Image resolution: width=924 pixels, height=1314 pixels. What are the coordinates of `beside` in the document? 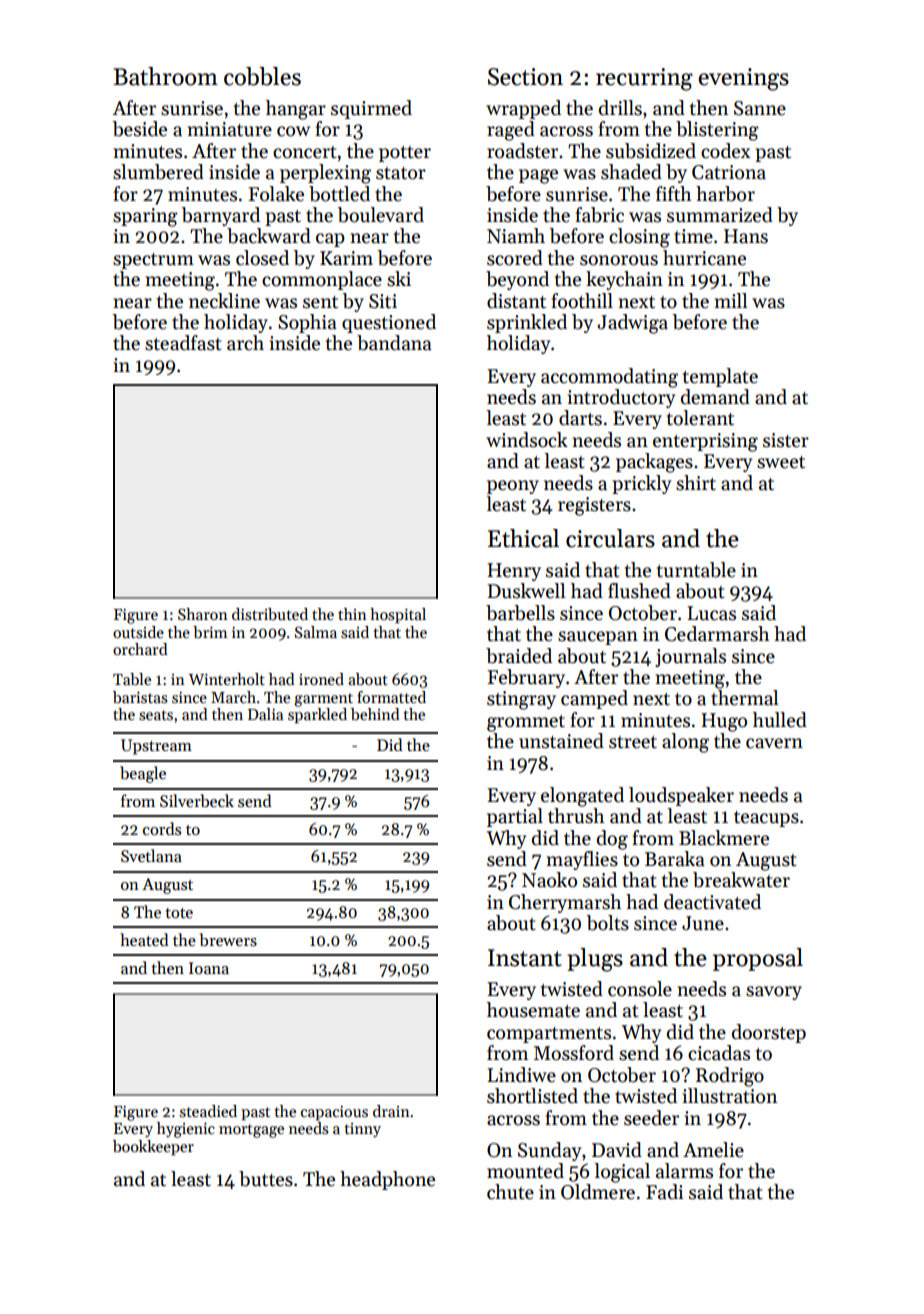 It's located at (140, 129).
